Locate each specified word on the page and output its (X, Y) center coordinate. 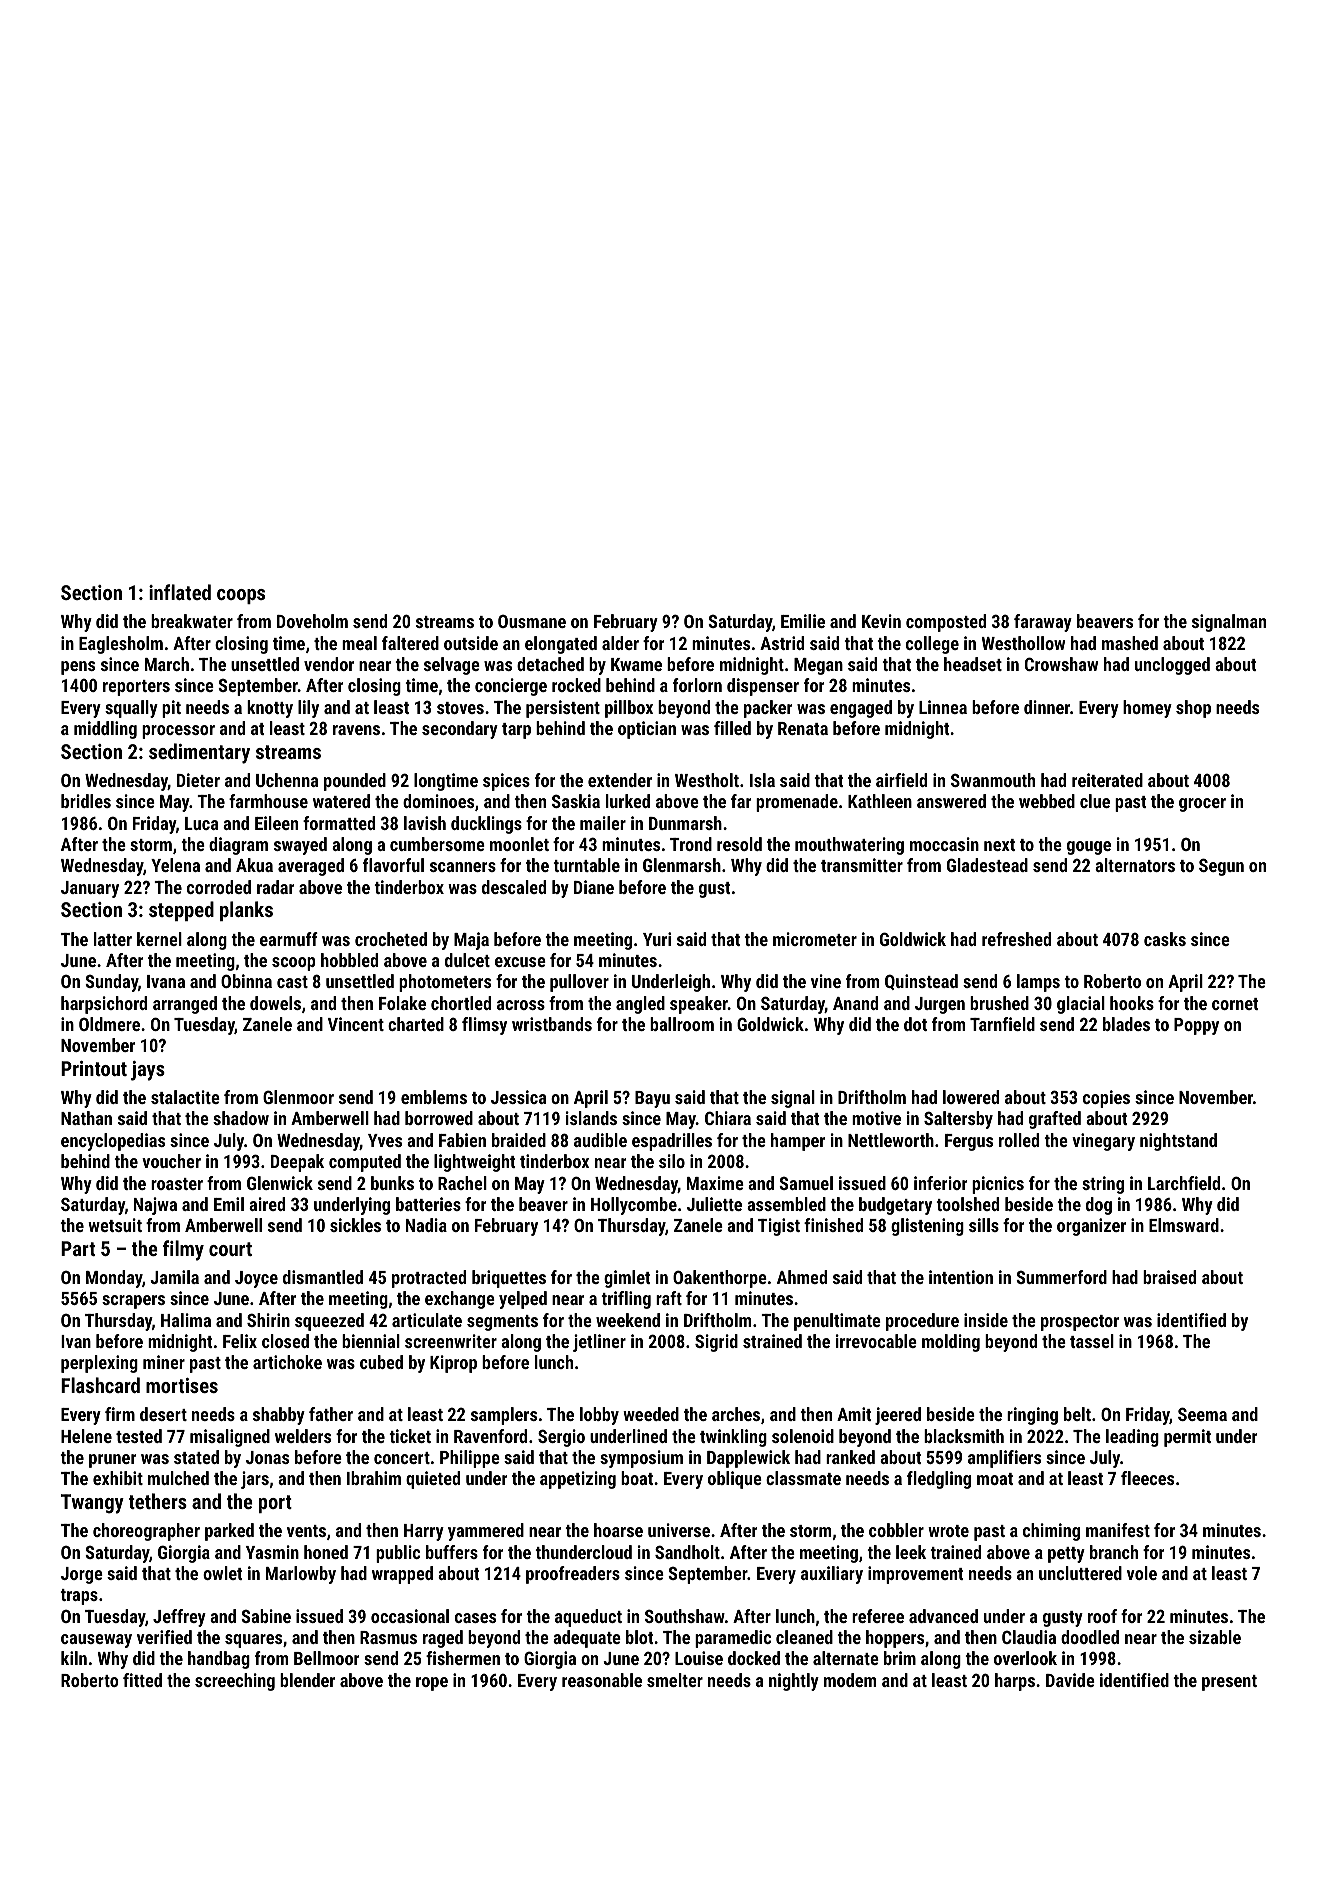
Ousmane (532, 621)
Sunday (111, 983)
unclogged (1172, 666)
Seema (1202, 1414)
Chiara (728, 1118)
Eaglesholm (121, 645)
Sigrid (716, 1343)
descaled (514, 887)
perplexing (99, 1364)
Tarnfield (1002, 1024)
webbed (1047, 801)
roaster (177, 1184)
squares (253, 1641)
